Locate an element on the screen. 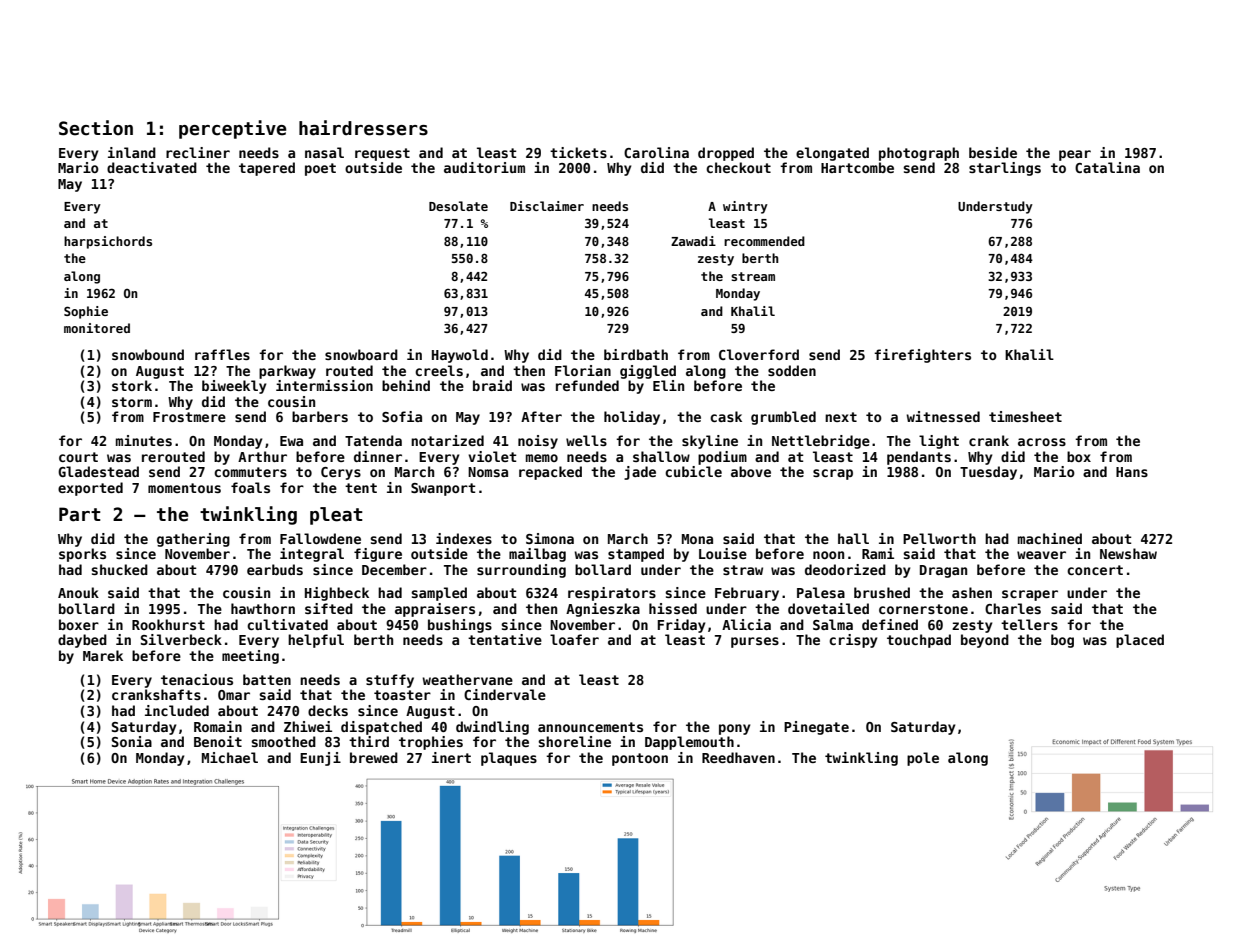 This screenshot has width=1233, height=952. pole is located at coordinates (923, 759).
